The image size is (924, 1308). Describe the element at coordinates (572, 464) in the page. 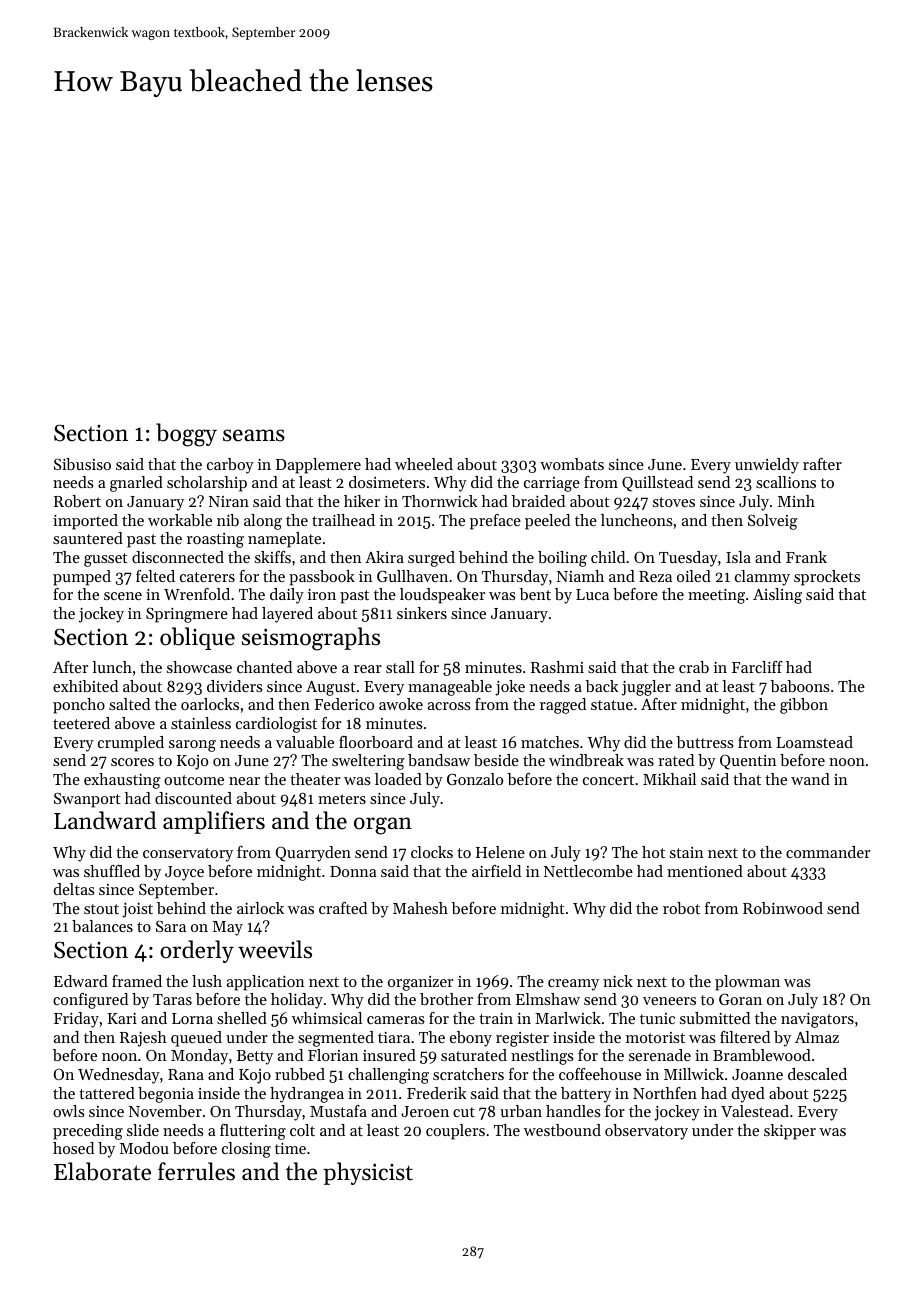

I see `wombats` at that location.
